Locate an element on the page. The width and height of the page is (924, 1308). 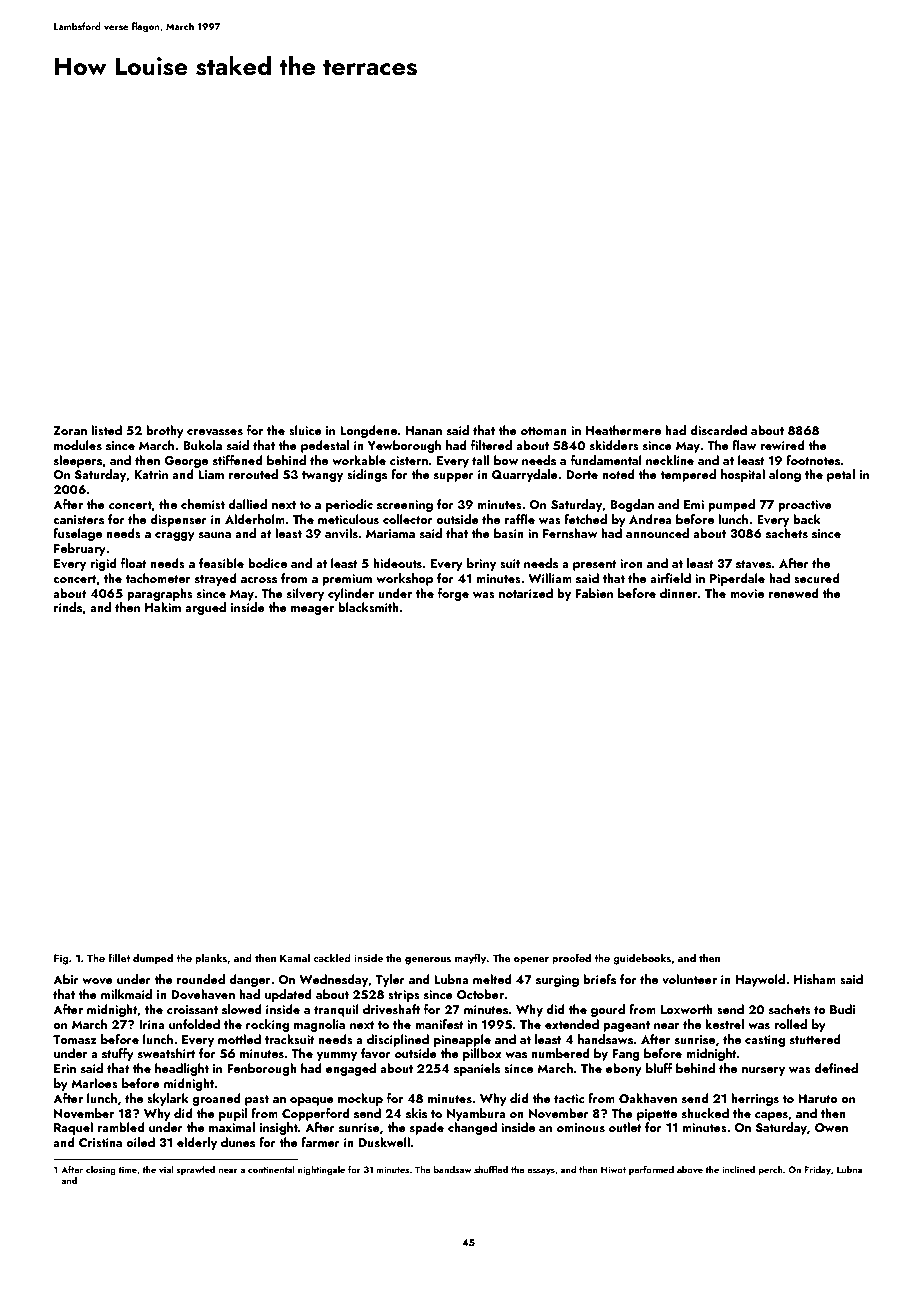
fetched is located at coordinates (585, 519).
